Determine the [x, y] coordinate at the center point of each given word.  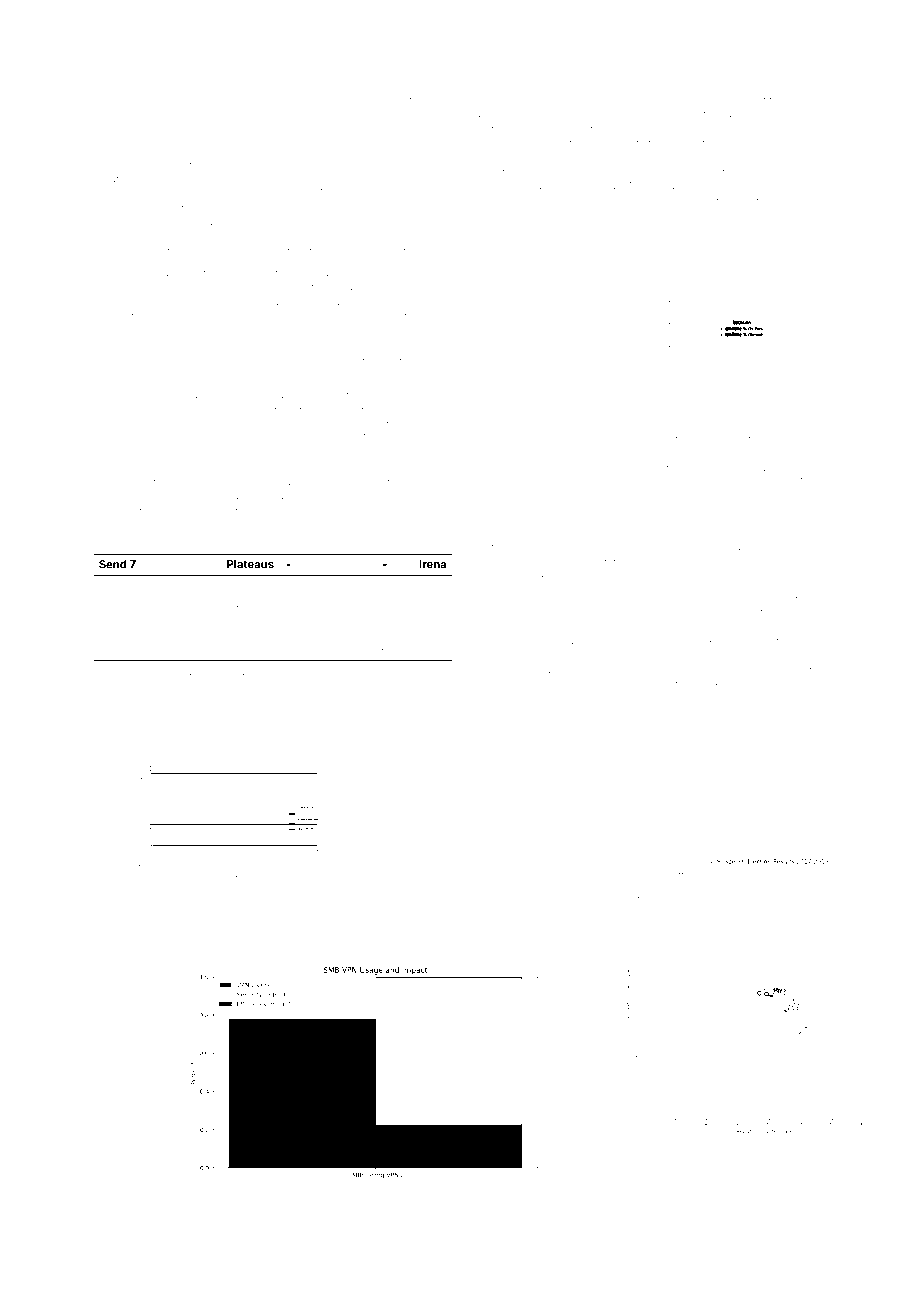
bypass [742, 599]
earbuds [230, 676]
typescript [118, 374]
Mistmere [664, 157]
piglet [436, 439]
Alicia [405, 409]
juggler [489, 627]
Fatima [172, 149]
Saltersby [401, 251]
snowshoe [800, 439]
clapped [708, 426]
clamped [115, 222]
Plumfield [549, 142]
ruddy [215, 425]
